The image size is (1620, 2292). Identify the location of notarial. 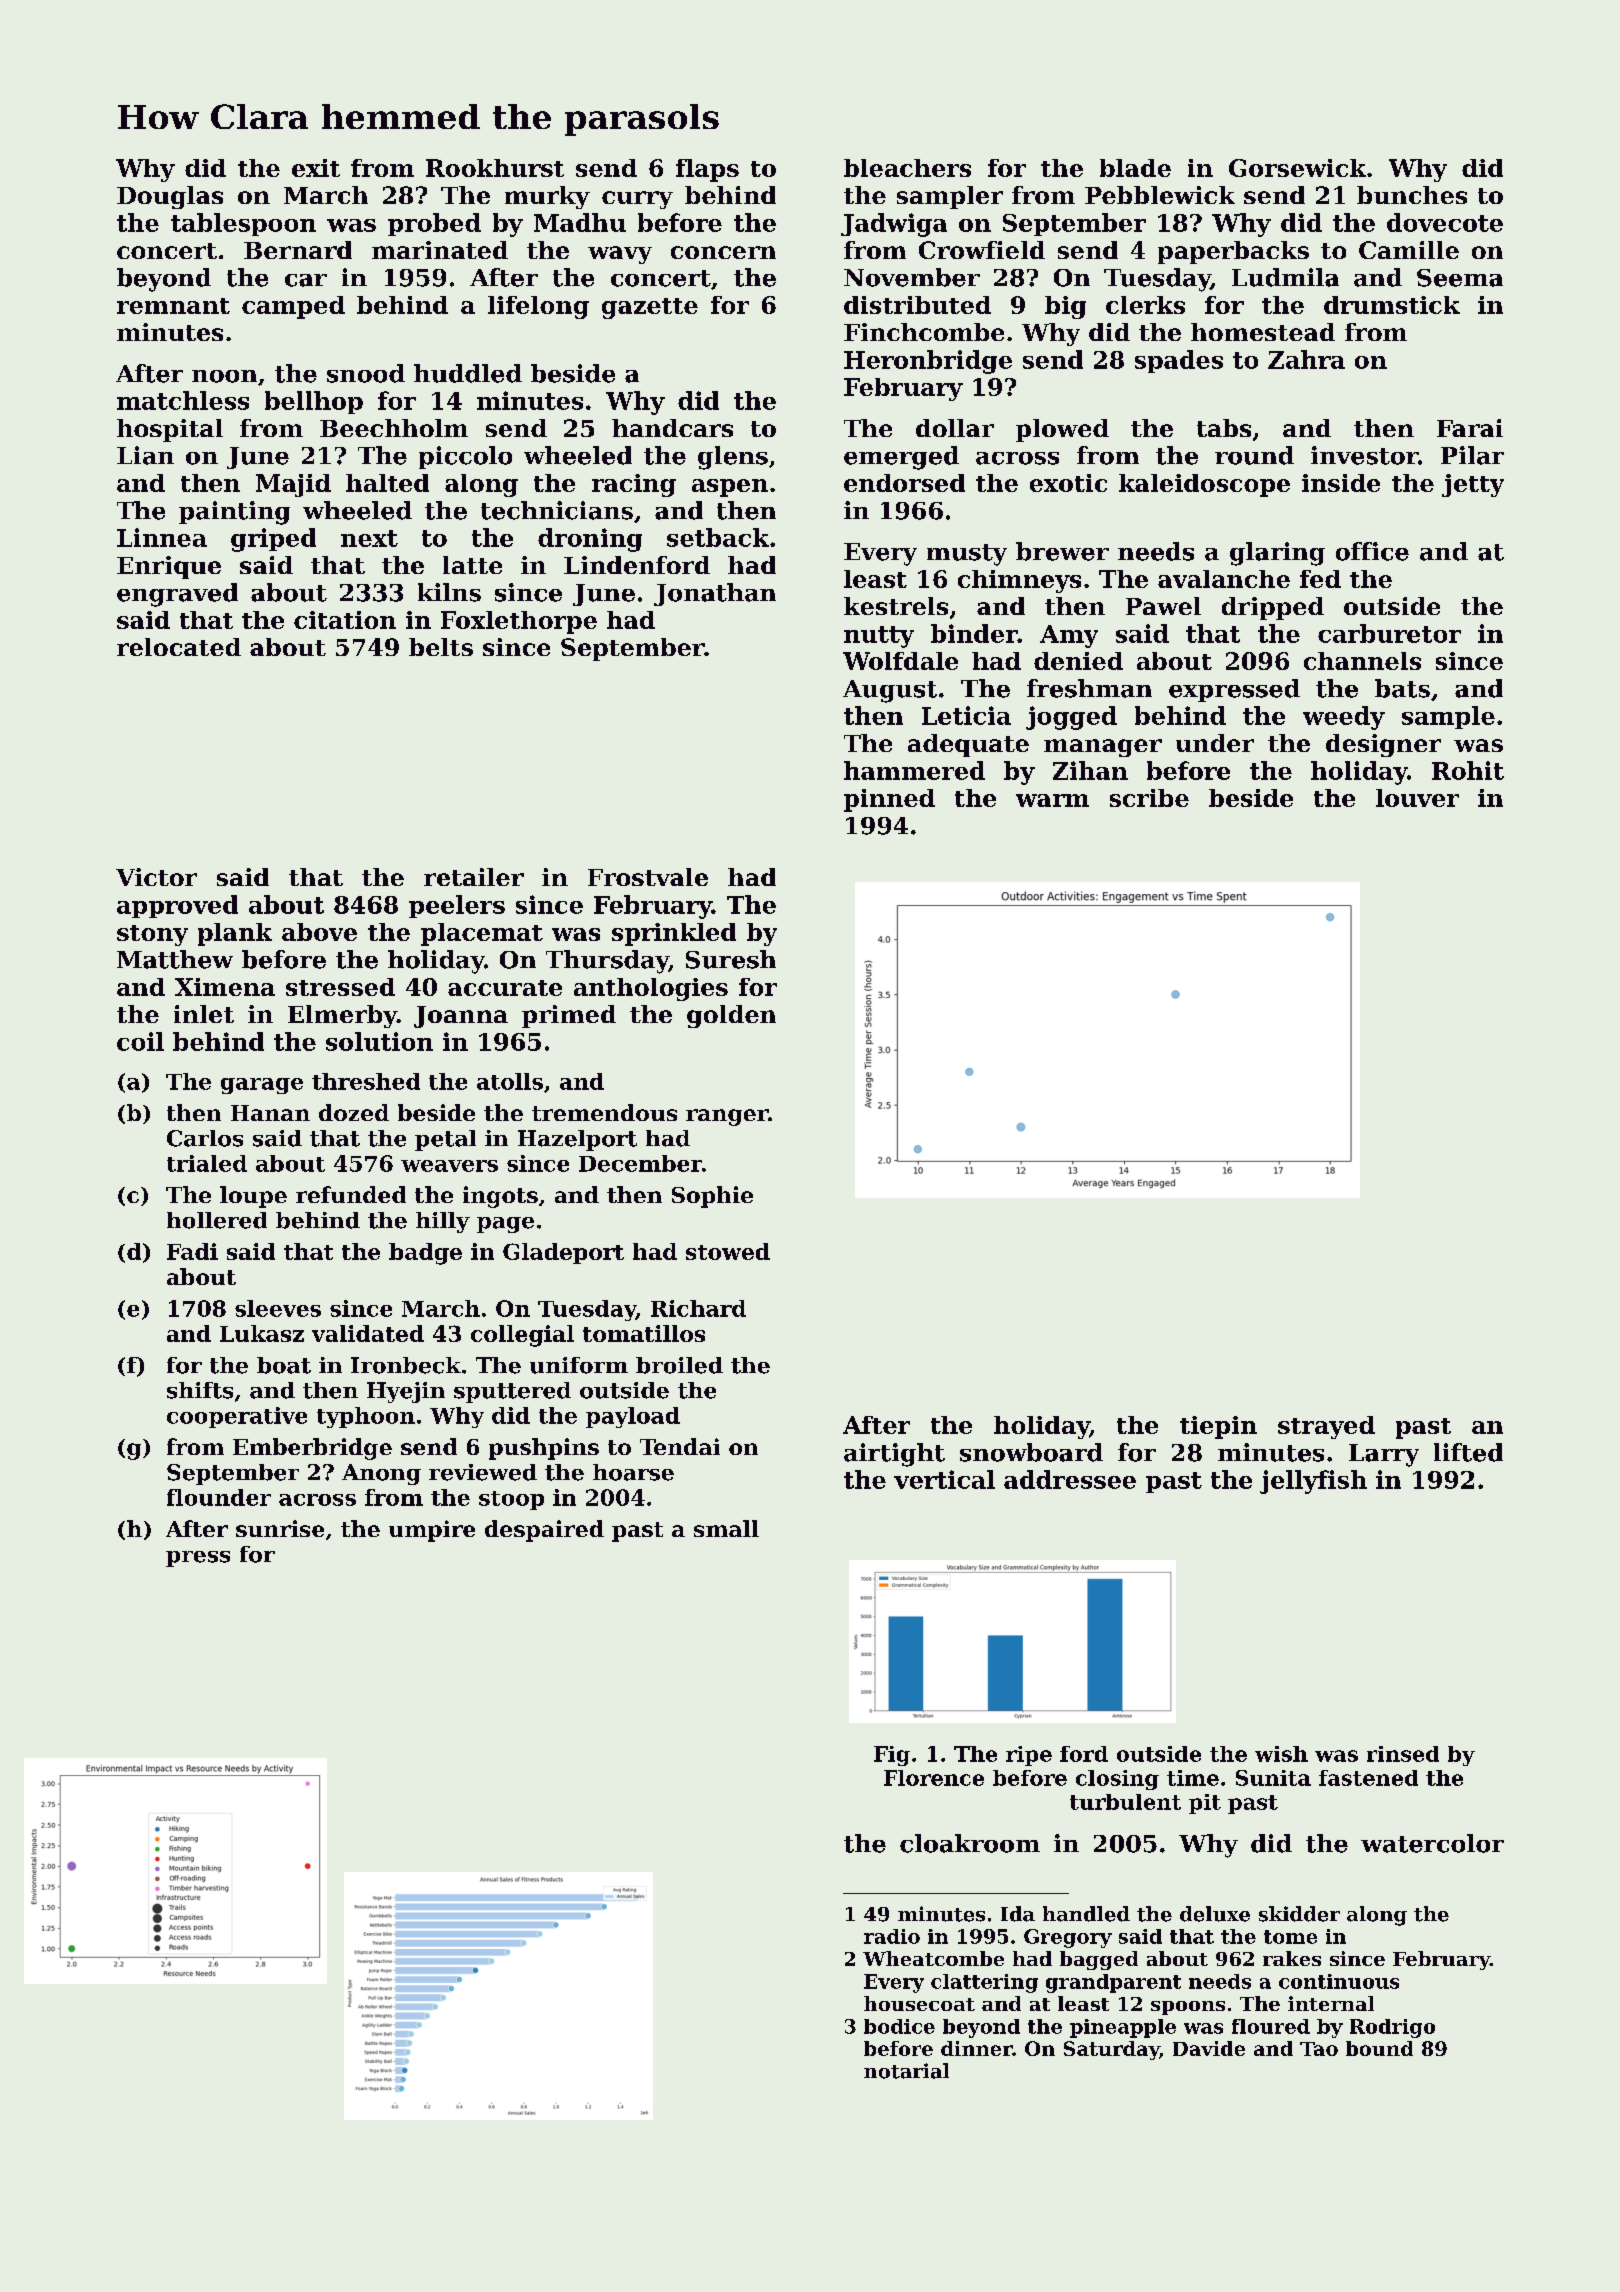
(906, 2071).
